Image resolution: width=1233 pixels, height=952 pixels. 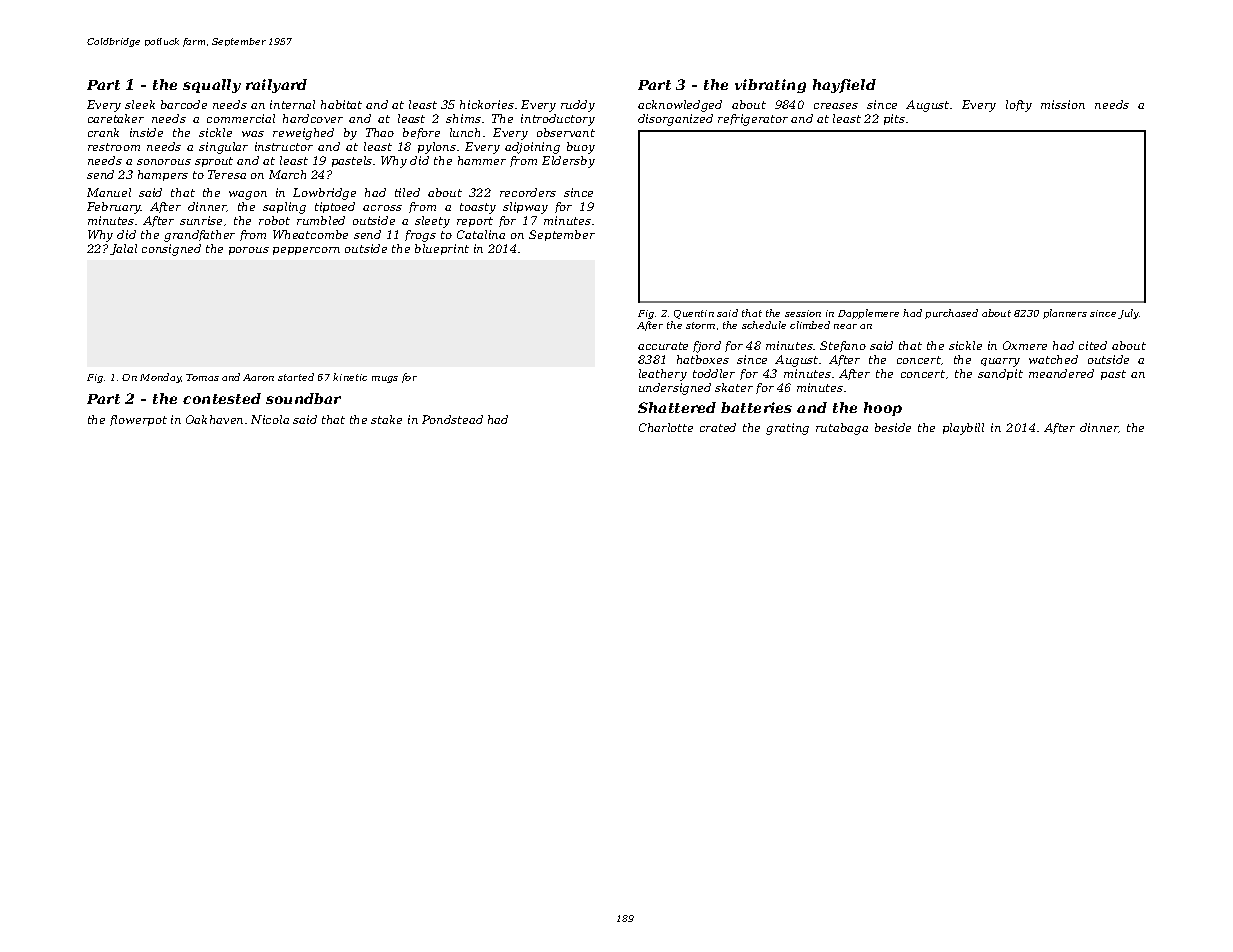 What do you see at coordinates (700, 325) in the screenshot?
I see `storm` at bounding box center [700, 325].
